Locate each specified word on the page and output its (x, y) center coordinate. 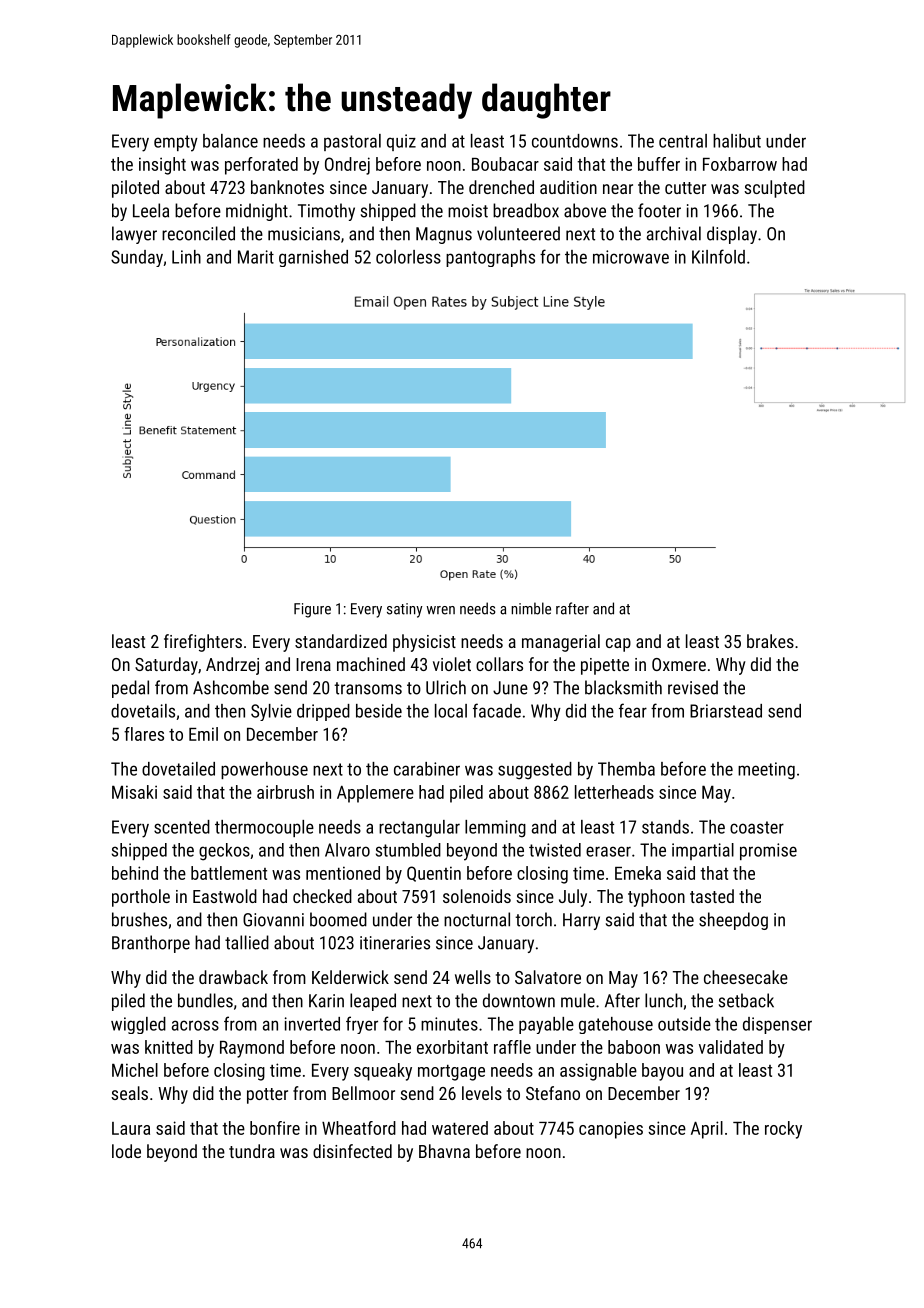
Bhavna (444, 1151)
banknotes (287, 187)
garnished (313, 258)
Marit (256, 257)
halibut (737, 141)
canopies (611, 1130)
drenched (501, 187)
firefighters (203, 643)
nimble (531, 608)
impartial (703, 851)
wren (441, 610)
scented (182, 827)
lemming (495, 829)
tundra (252, 1151)
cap (618, 645)
